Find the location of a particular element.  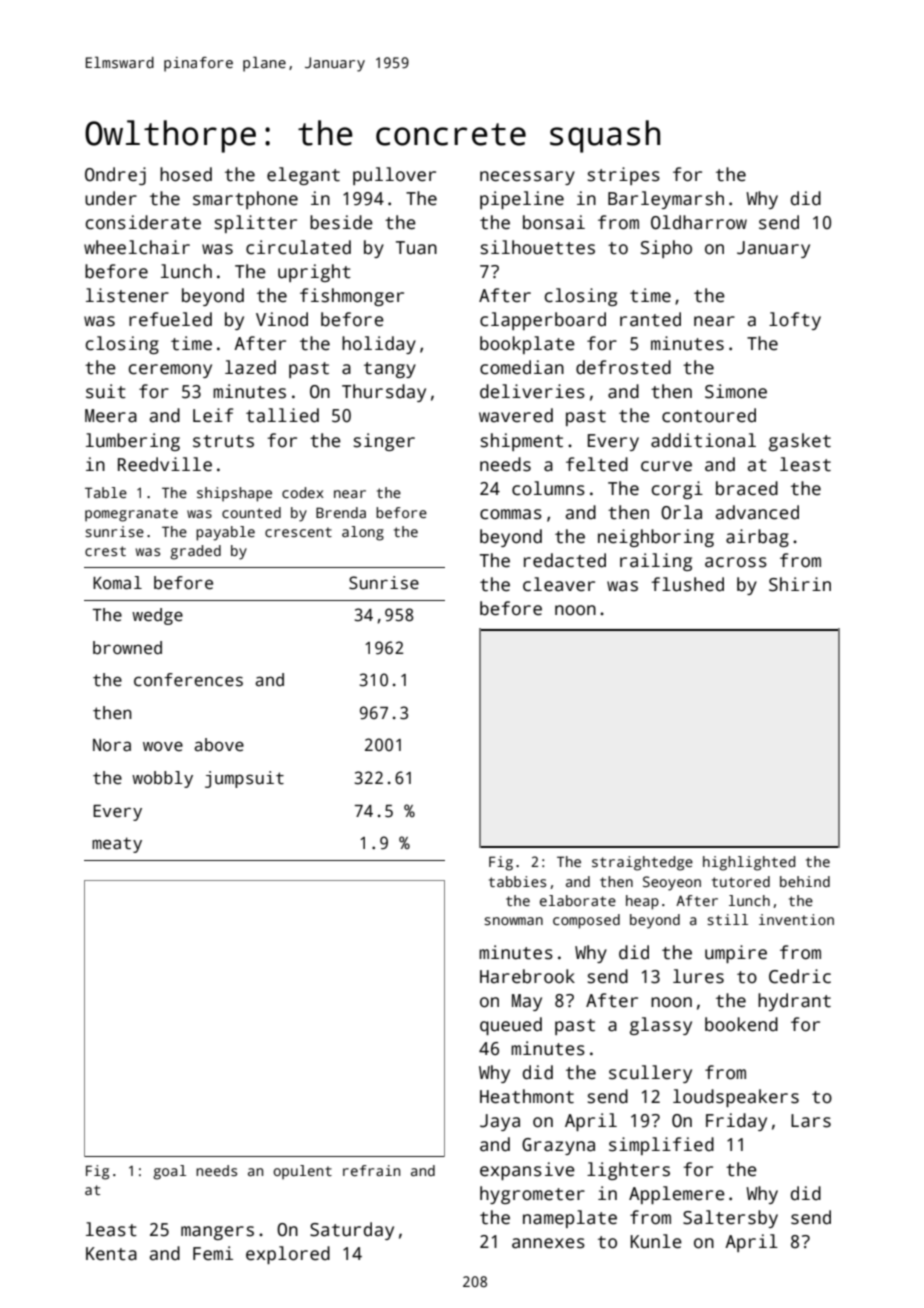

Simone is located at coordinates (736, 391).
